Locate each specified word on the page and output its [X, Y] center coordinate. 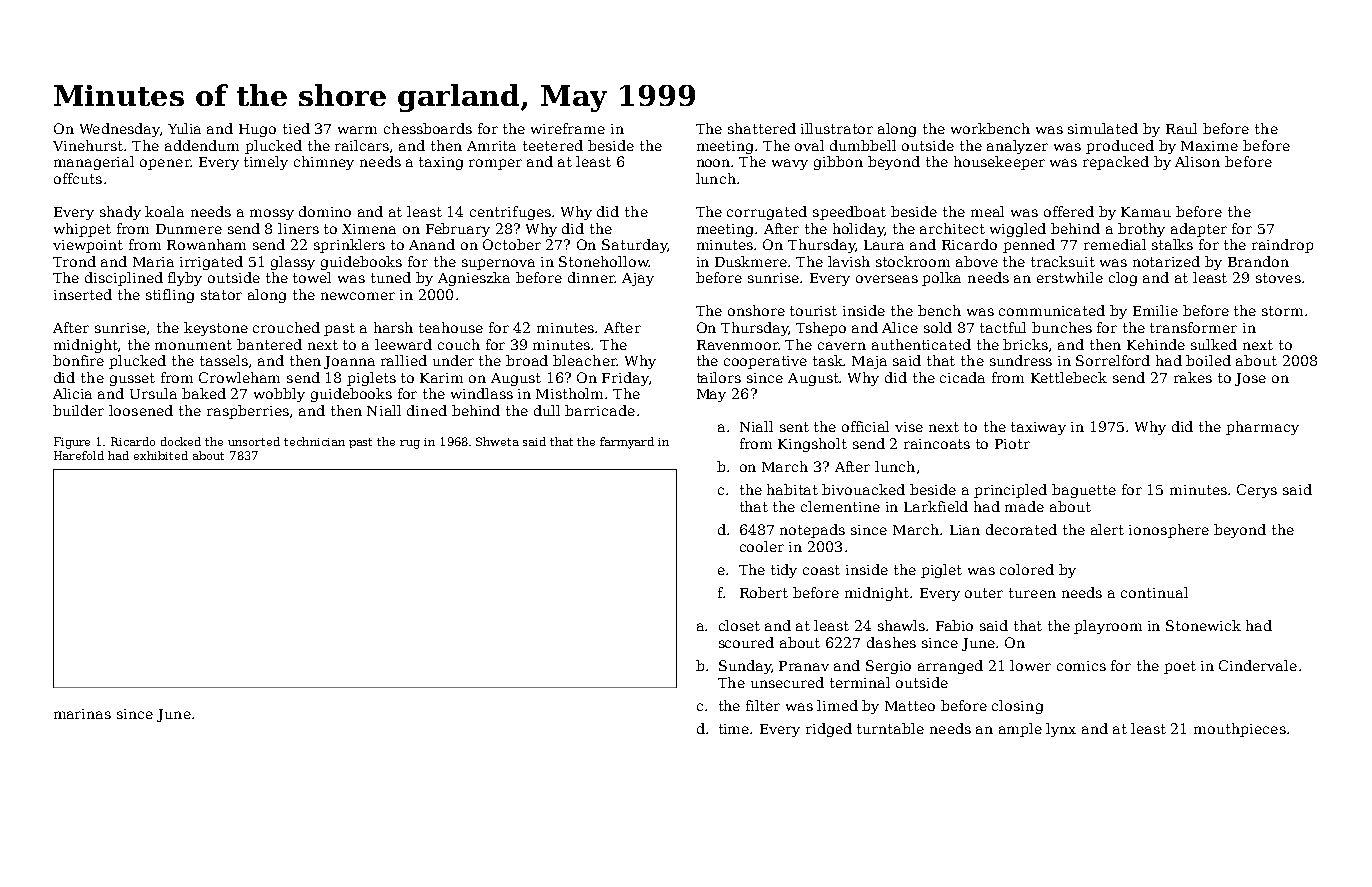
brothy [1141, 230]
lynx [1061, 730]
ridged [829, 730]
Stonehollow [604, 261]
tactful [1003, 327]
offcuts [78, 178]
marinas [82, 714]
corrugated [767, 213]
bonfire [78, 360]
